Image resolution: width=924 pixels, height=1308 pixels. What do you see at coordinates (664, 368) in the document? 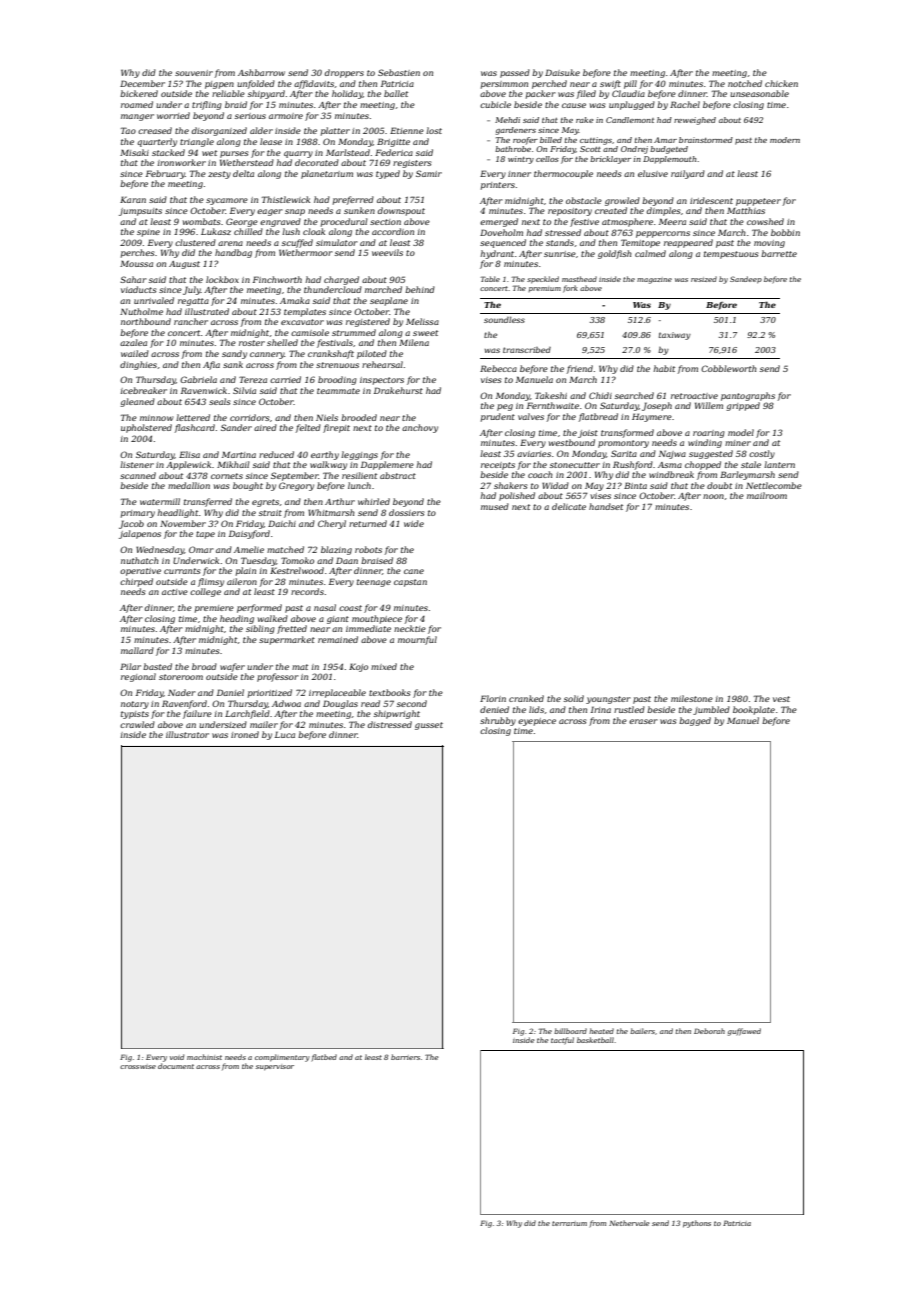
I see `habit` at bounding box center [664, 368].
